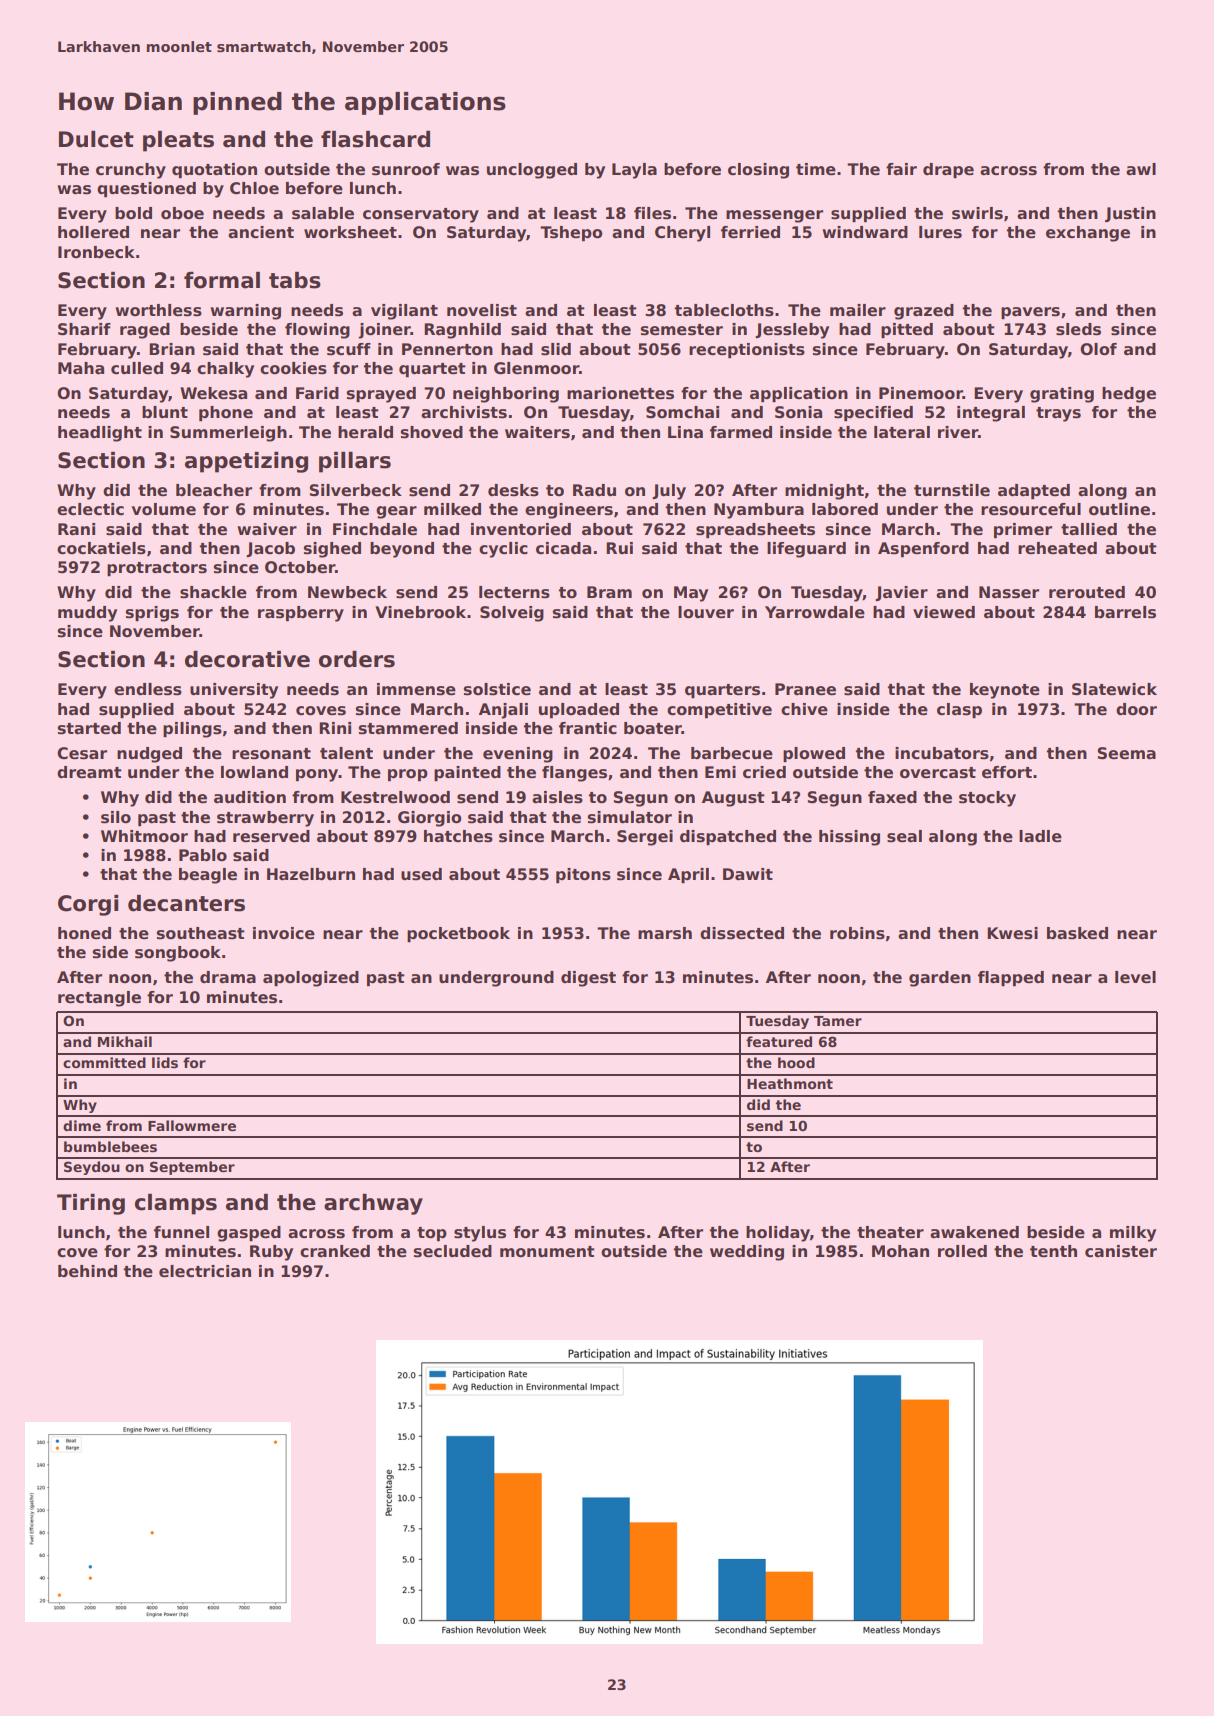  Describe the element at coordinates (900, 1251) in the screenshot. I see `Mohan` at that location.
